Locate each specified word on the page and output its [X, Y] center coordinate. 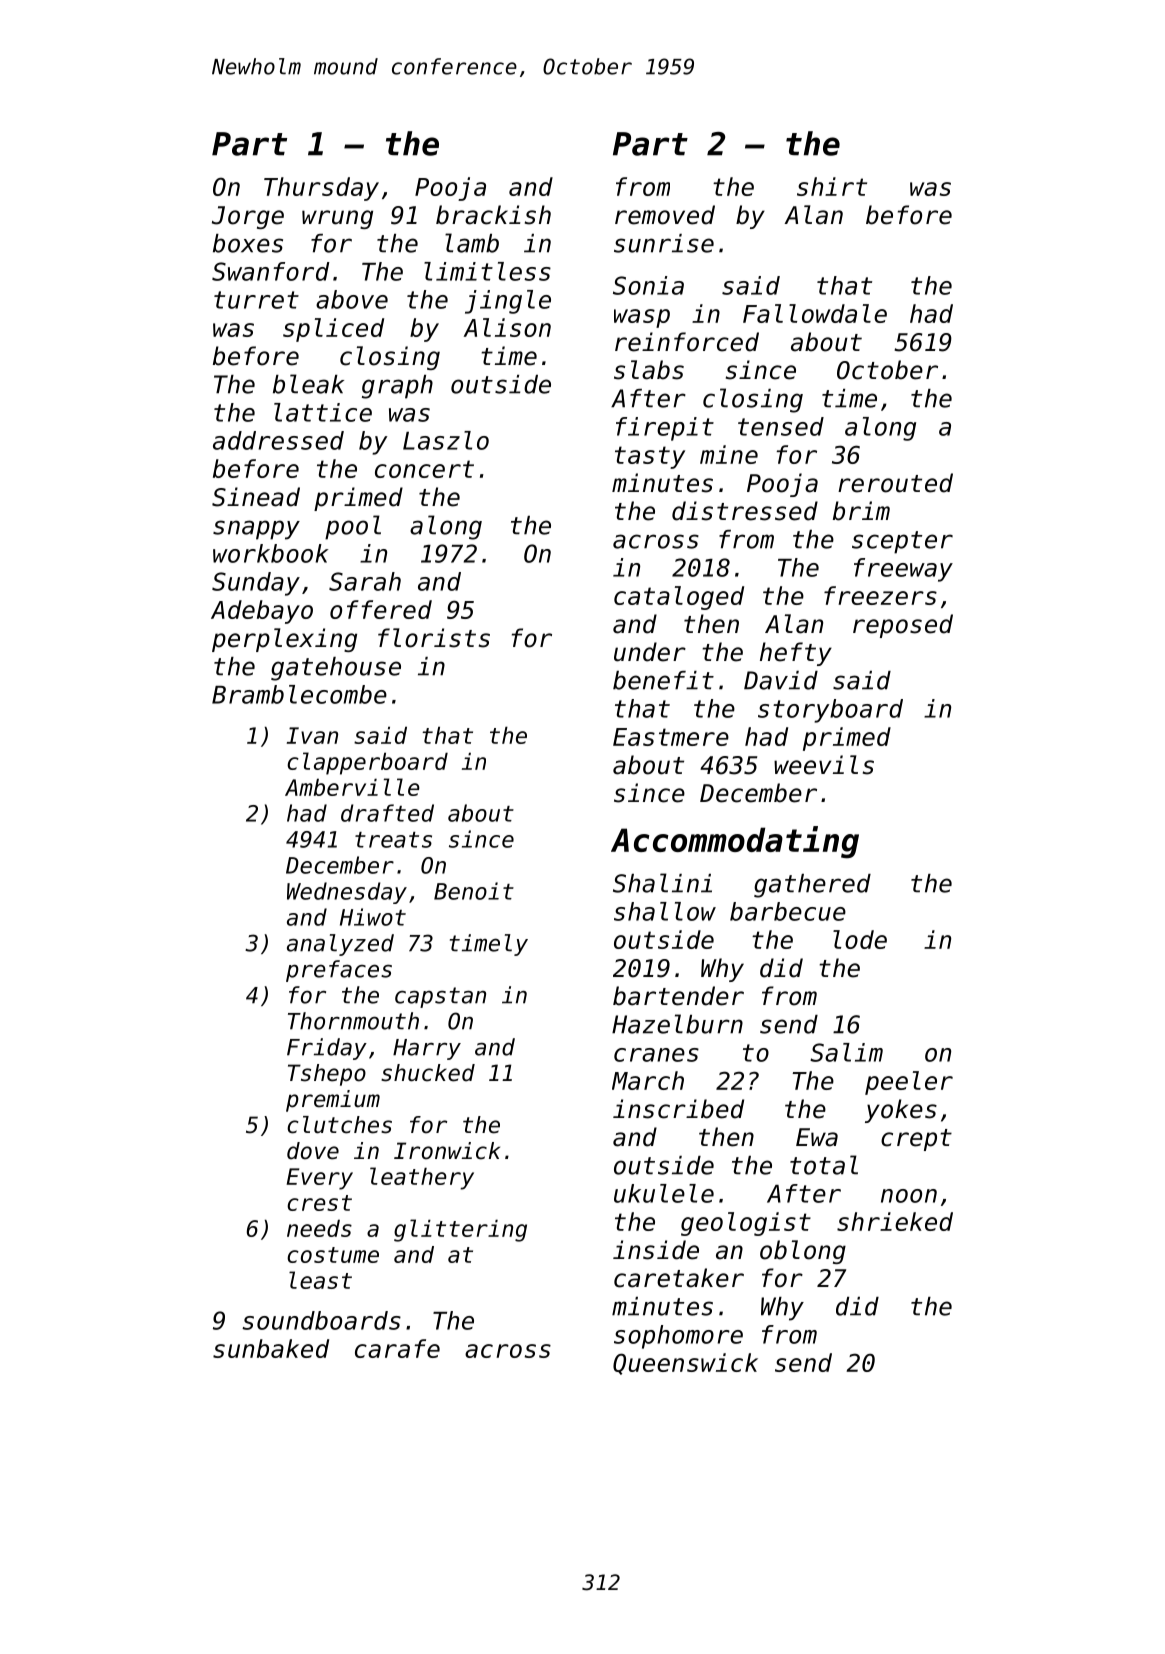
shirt [832, 186]
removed [665, 215]
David [781, 680]
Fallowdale [815, 313]
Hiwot [373, 917]
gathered [812, 886]
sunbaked [271, 1348]
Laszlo [446, 440]
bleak [308, 384]
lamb [472, 243]
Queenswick [685, 1364]
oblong [803, 1252]
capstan [440, 997]
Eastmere [671, 737]
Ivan [312, 735]
